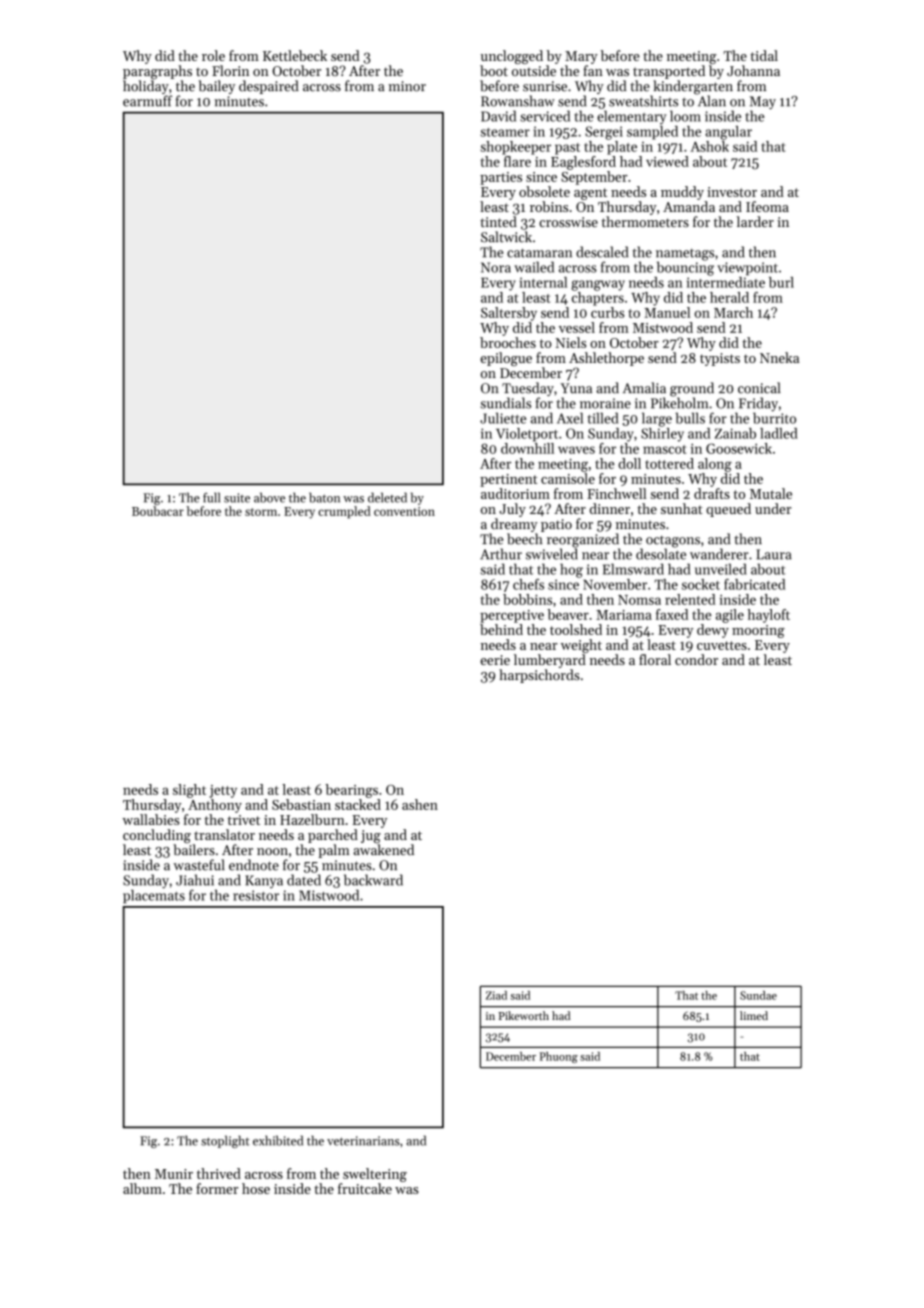  I want to click on sweltering, so click(375, 1175).
